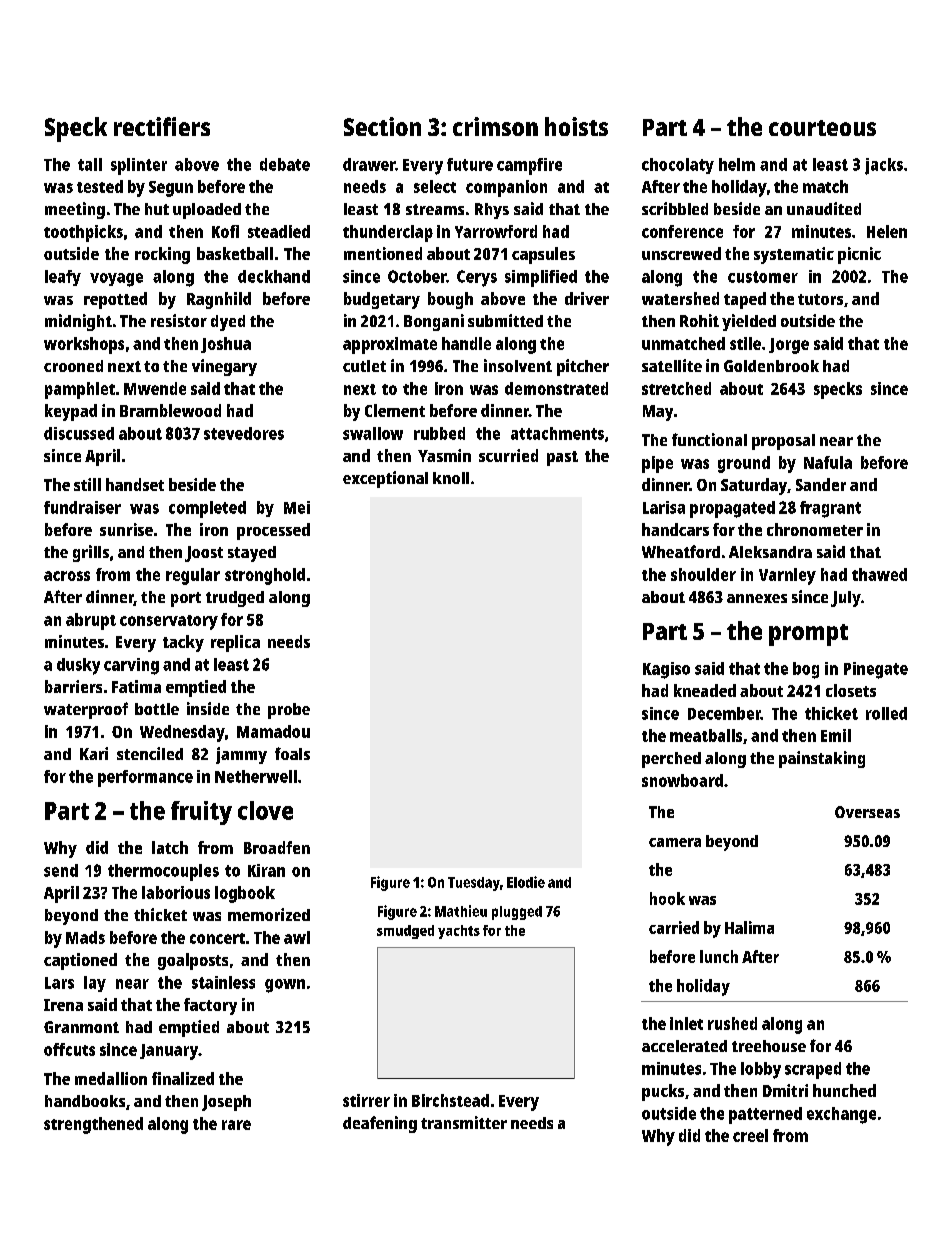 The image size is (952, 1233). What do you see at coordinates (464, 1122) in the document?
I see `transmitter` at bounding box center [464, 1122].
